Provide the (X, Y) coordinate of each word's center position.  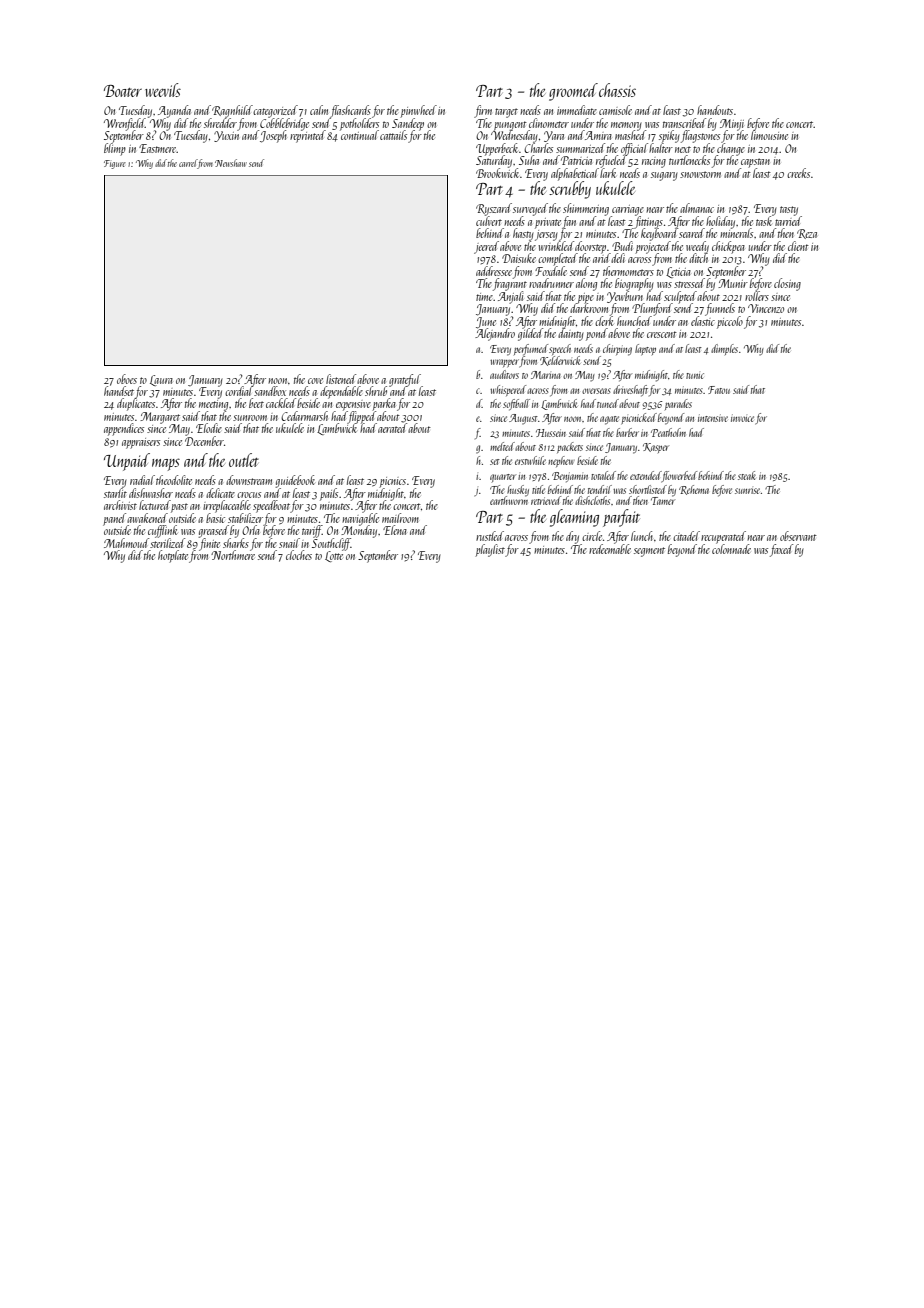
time (484, 297)
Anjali (510, 297)
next (683, 149)
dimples (724, 349)
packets (570, 447)
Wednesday (514, 137)
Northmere (233, 555)
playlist (490, 550)
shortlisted (648, 489)
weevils (163, 90)
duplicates (136, 405)
